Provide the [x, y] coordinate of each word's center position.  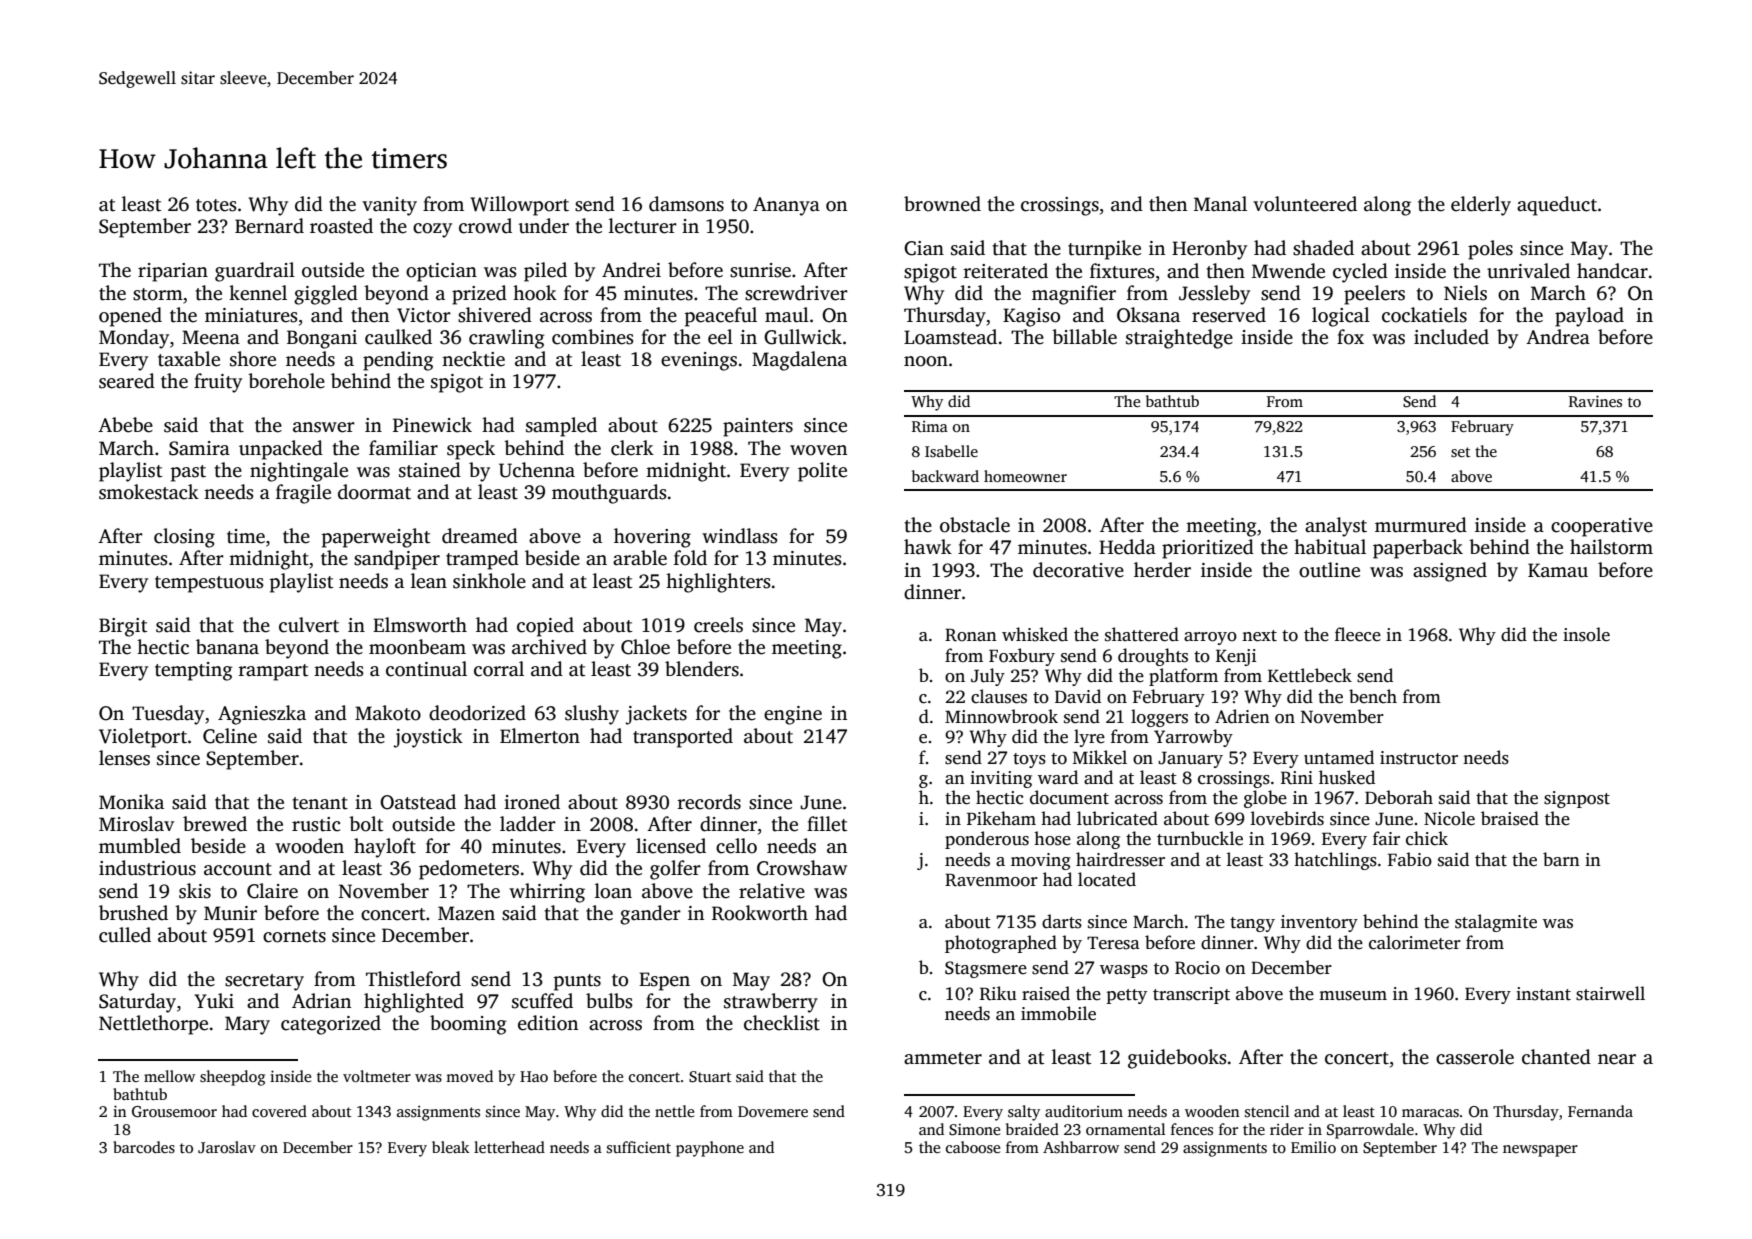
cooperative [1602, 527]
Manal [1220, 203]
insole [1586, 634]
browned [942, 204]
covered [279, 1111]
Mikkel [1100, 757]
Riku [998, 993]
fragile [303, 494]
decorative [1078, 570]
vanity [389, 206]
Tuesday [168, 715]
